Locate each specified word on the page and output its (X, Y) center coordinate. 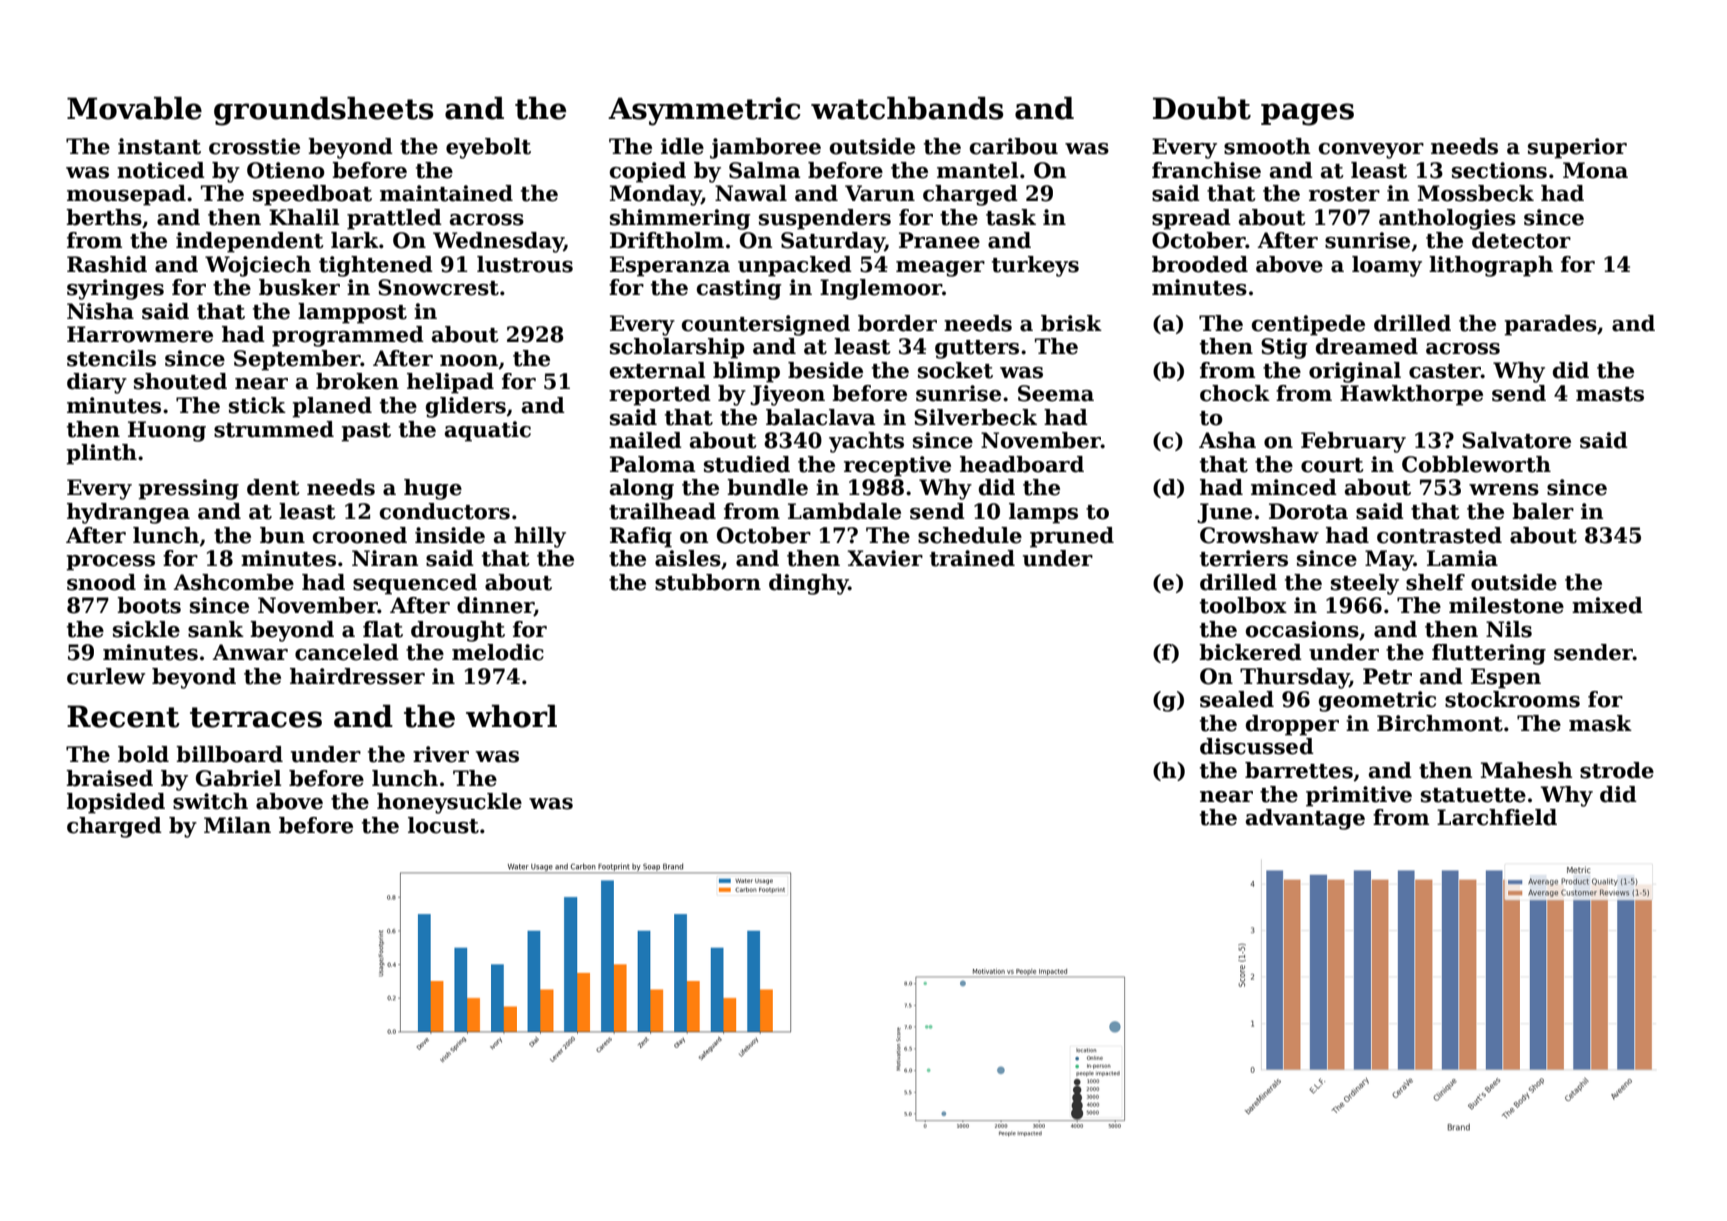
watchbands (907, 108)
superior (1577, 148)
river (441, 754)
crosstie (254, 146)
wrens (1504, 490)
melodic (498, 652)
